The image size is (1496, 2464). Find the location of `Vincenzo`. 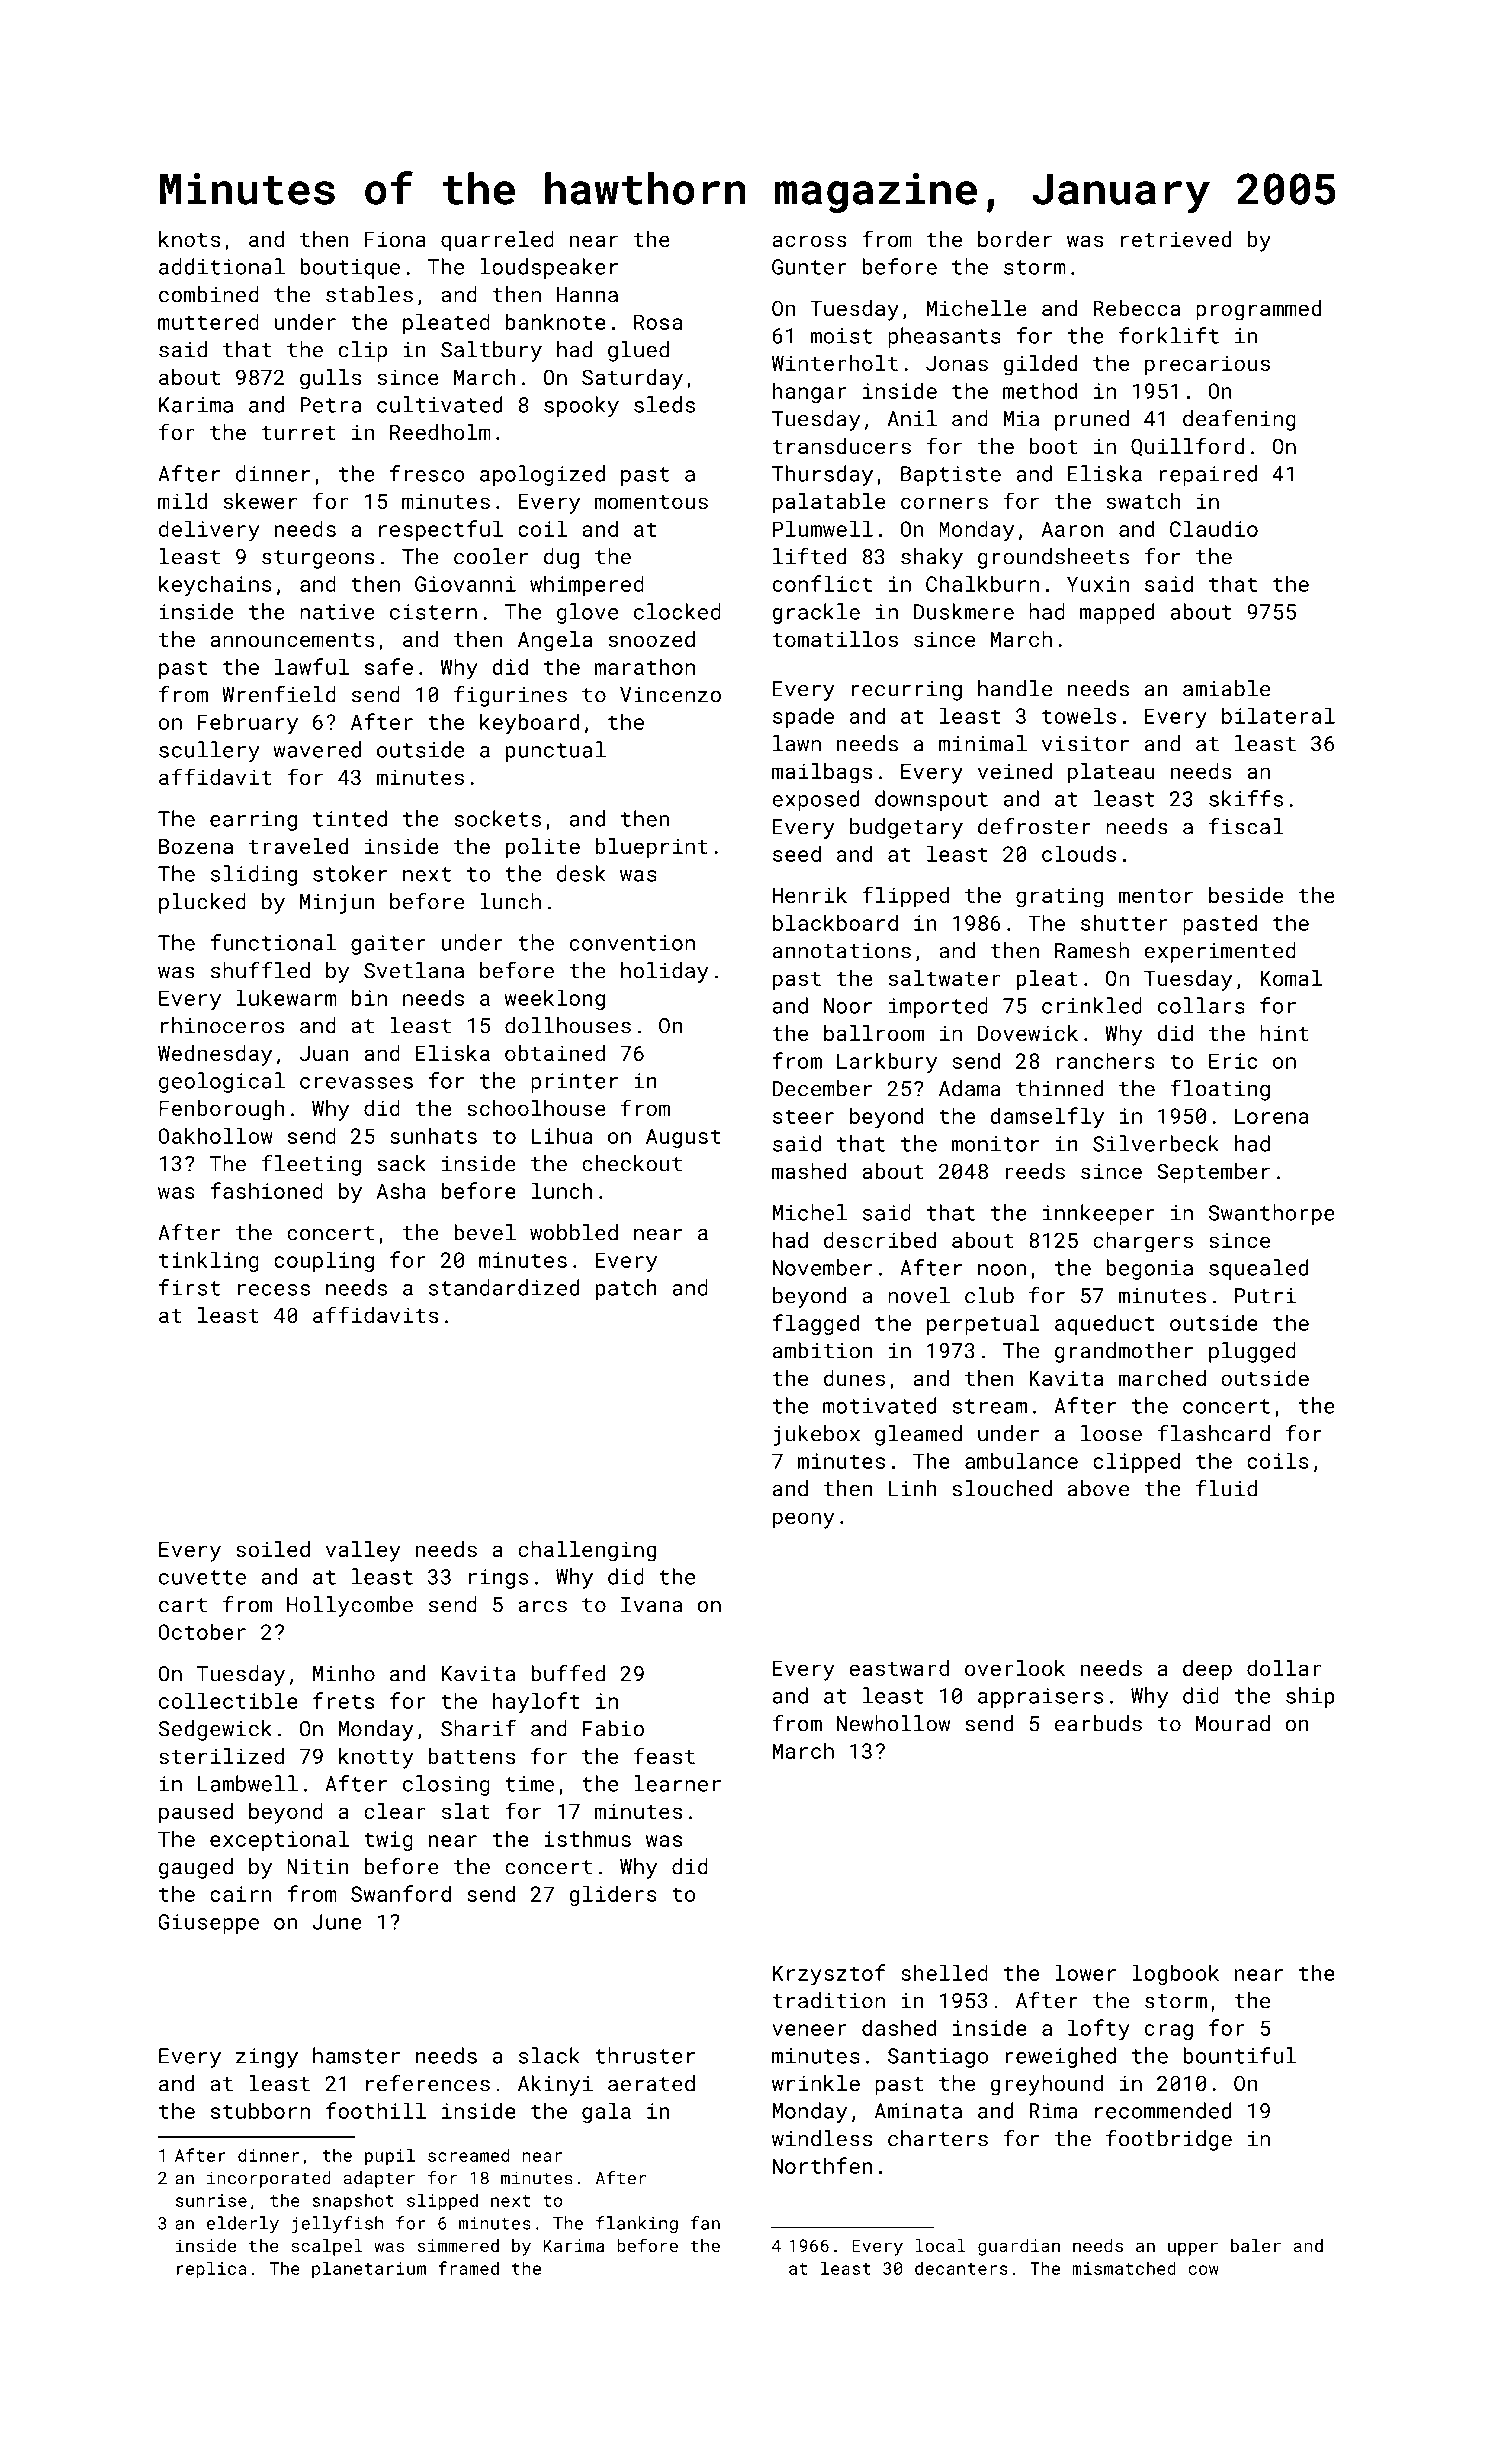

Vincenzo is located at coordinates (670, 695).
